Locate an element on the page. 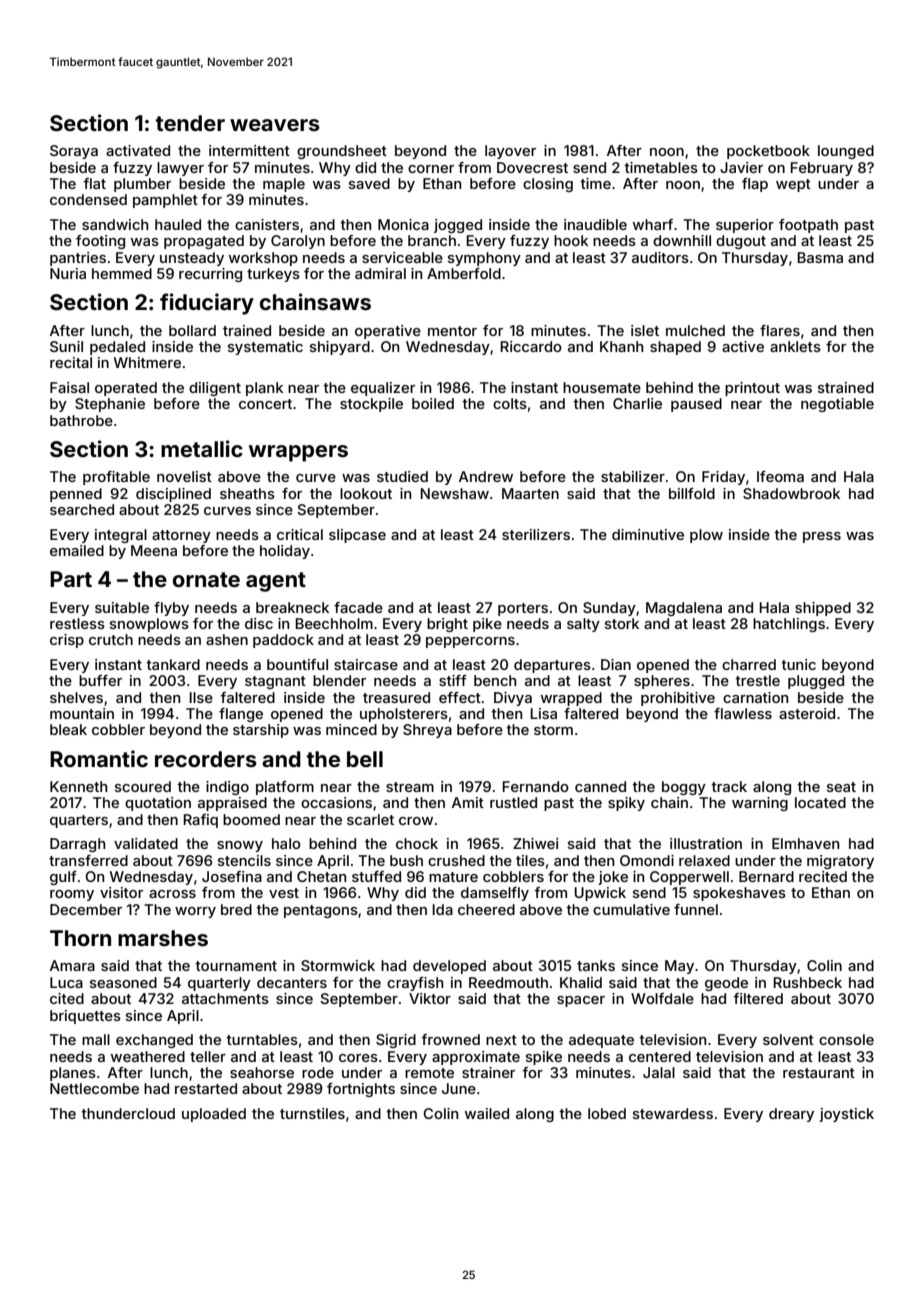 This page has width=924, height=1308. Nuria is located at coordinates (68, 273).
